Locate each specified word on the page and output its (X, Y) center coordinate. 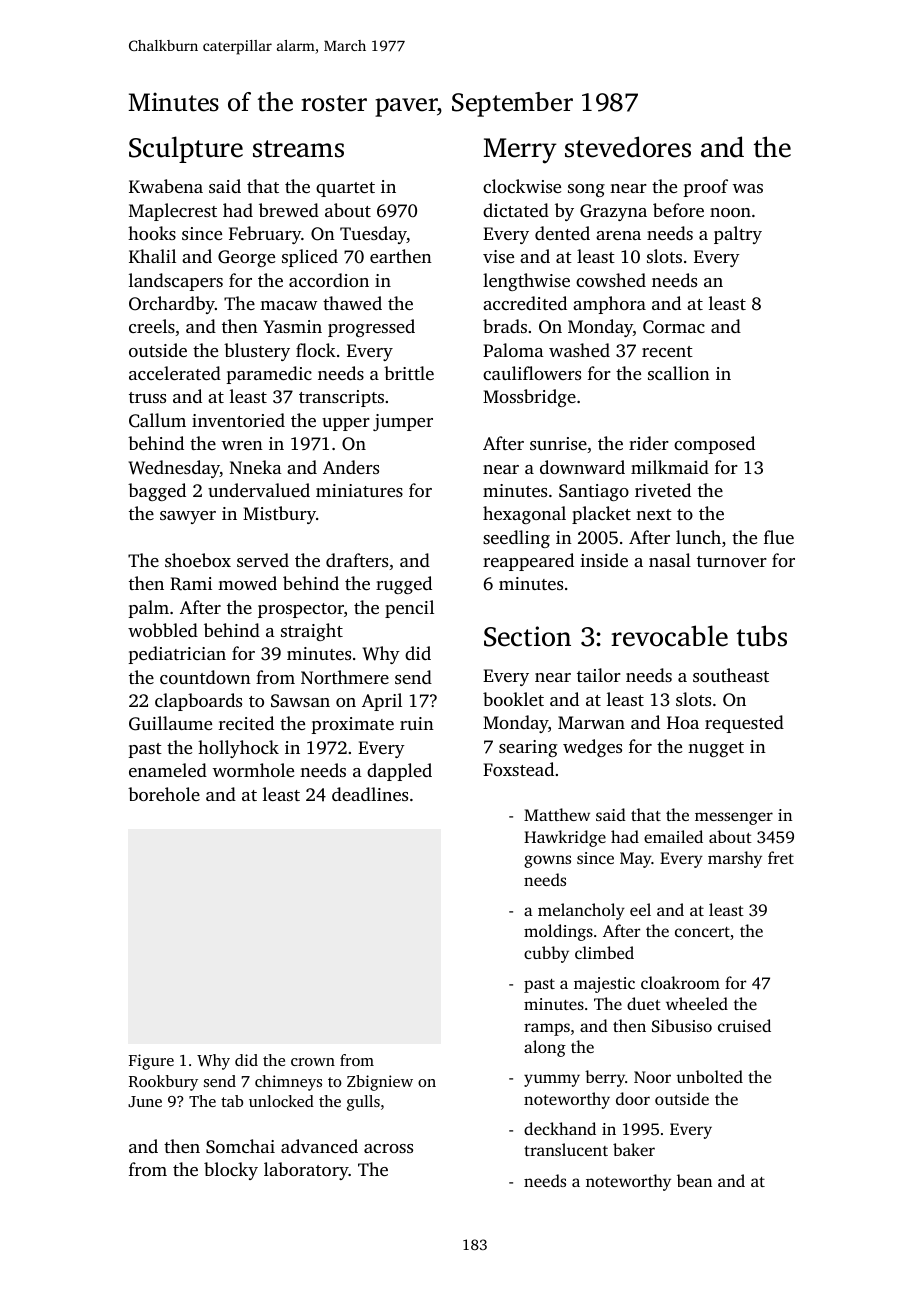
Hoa (683, 722)
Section (527, 636)
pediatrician (177, 655)
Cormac (674, 327)
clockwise (522, 186)
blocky (231, 1171)
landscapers (176, 282)
